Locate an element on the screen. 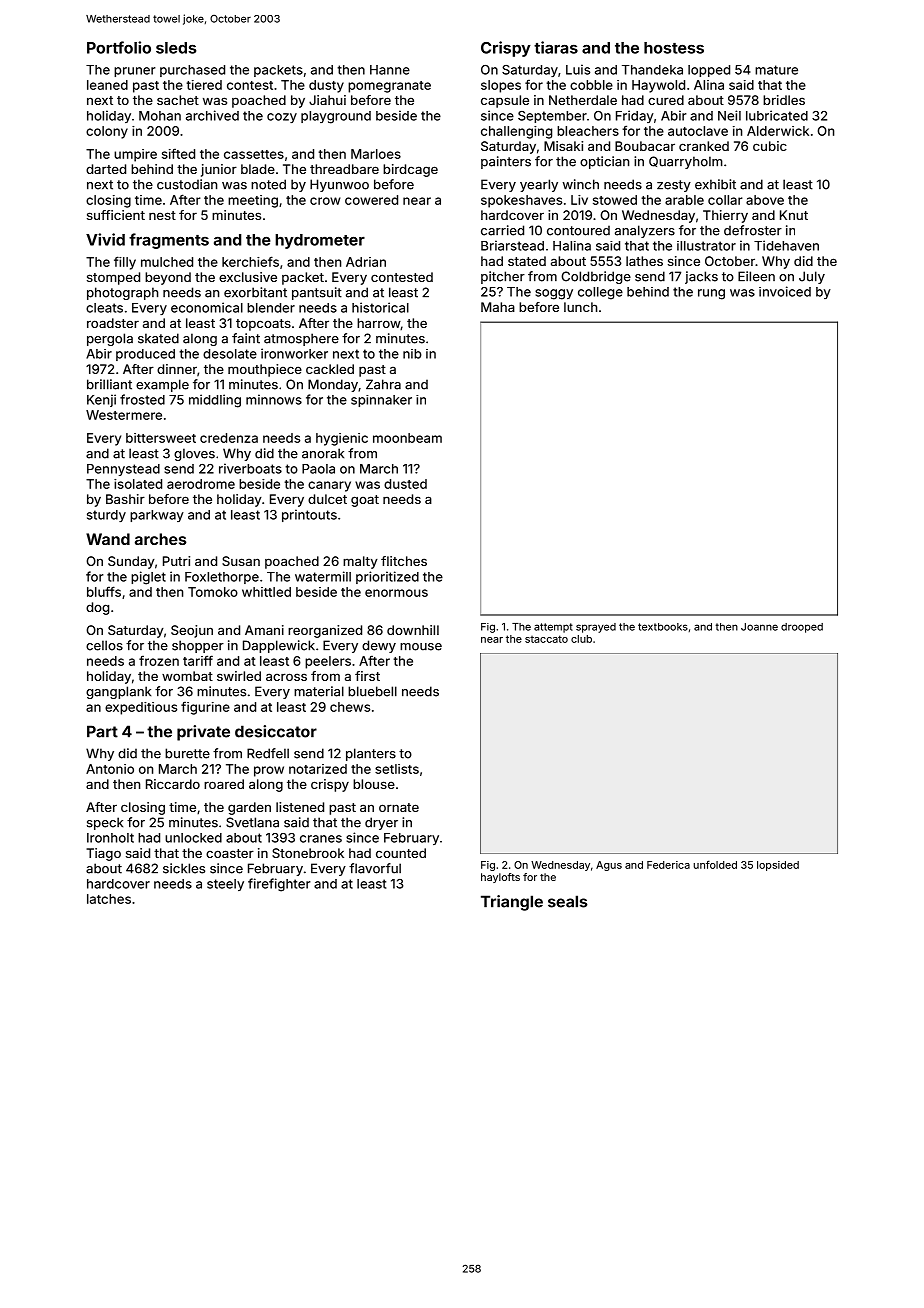  junior is located at coordinates (219, 170).
